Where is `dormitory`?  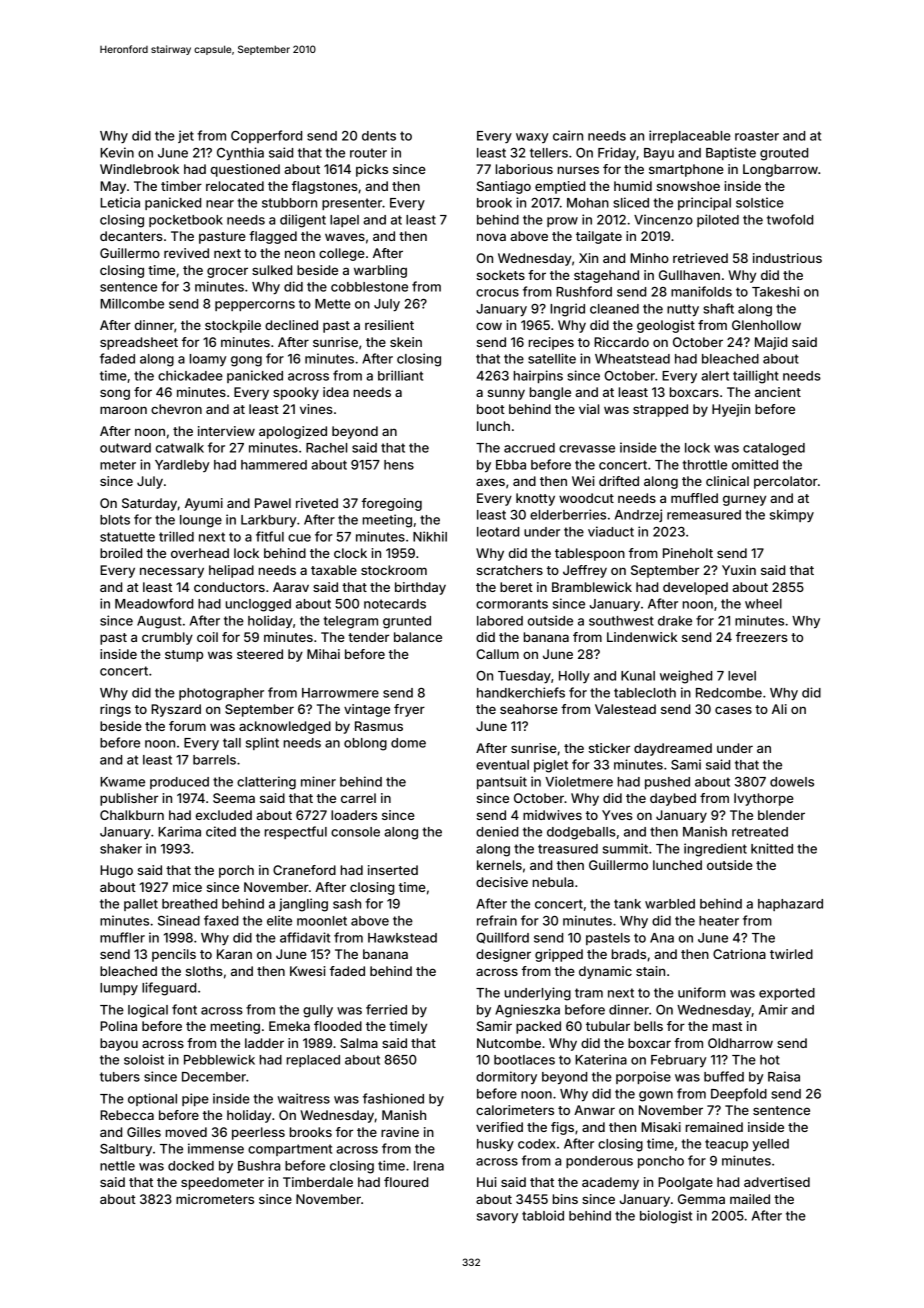 dormitory is located at coordinates (506, 1077).
